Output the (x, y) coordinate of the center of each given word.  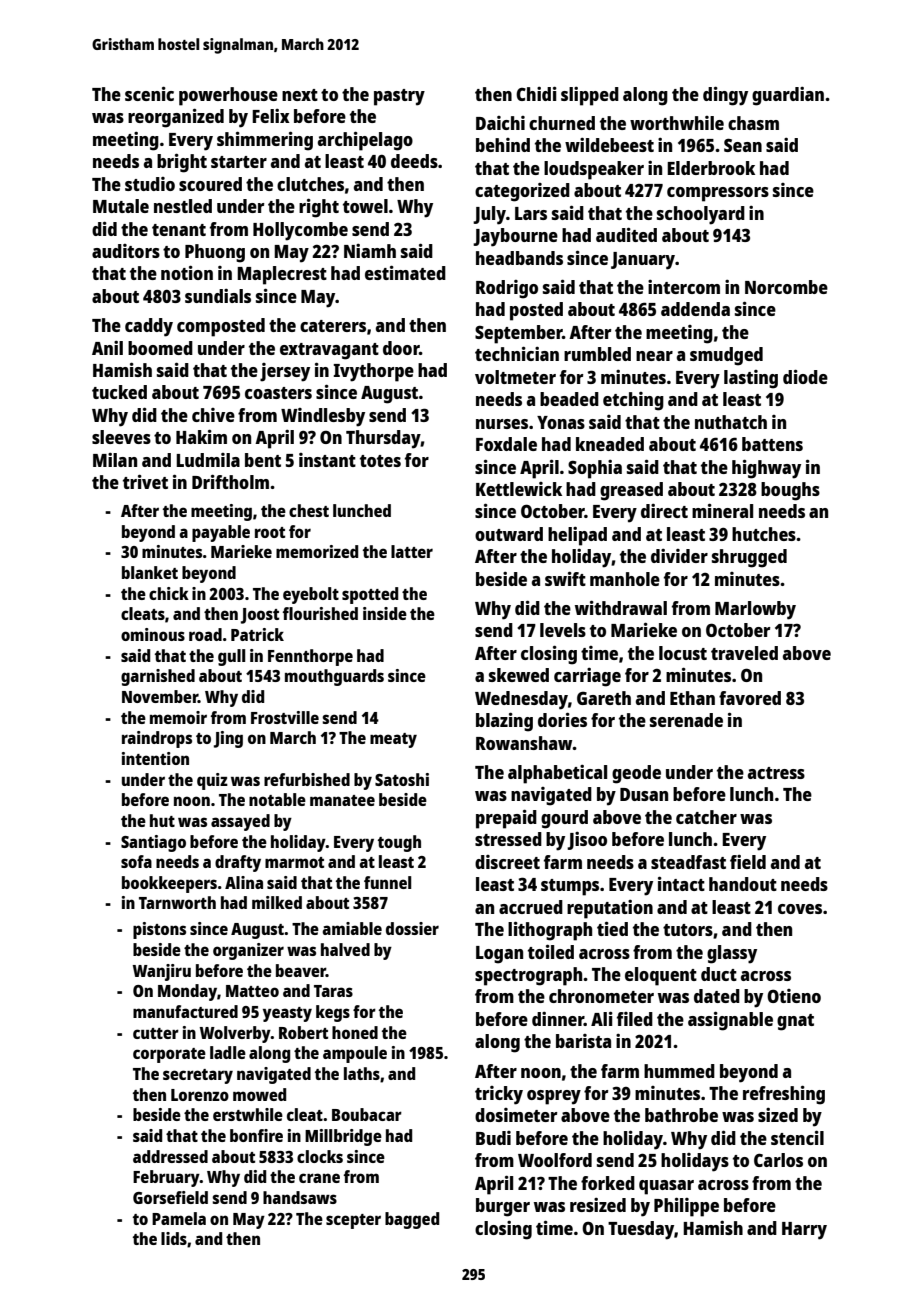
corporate (169, 1055)
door (401, 348)
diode (805, 376)
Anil (107, 348)
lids (174, 1238)
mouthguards (334, 677)
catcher (706, 817)
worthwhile (677, 123)
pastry (399, 97)
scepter (353, 1221)
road (205, 634)
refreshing (784, 1095)
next (300, 95)
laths (362, 1073)
